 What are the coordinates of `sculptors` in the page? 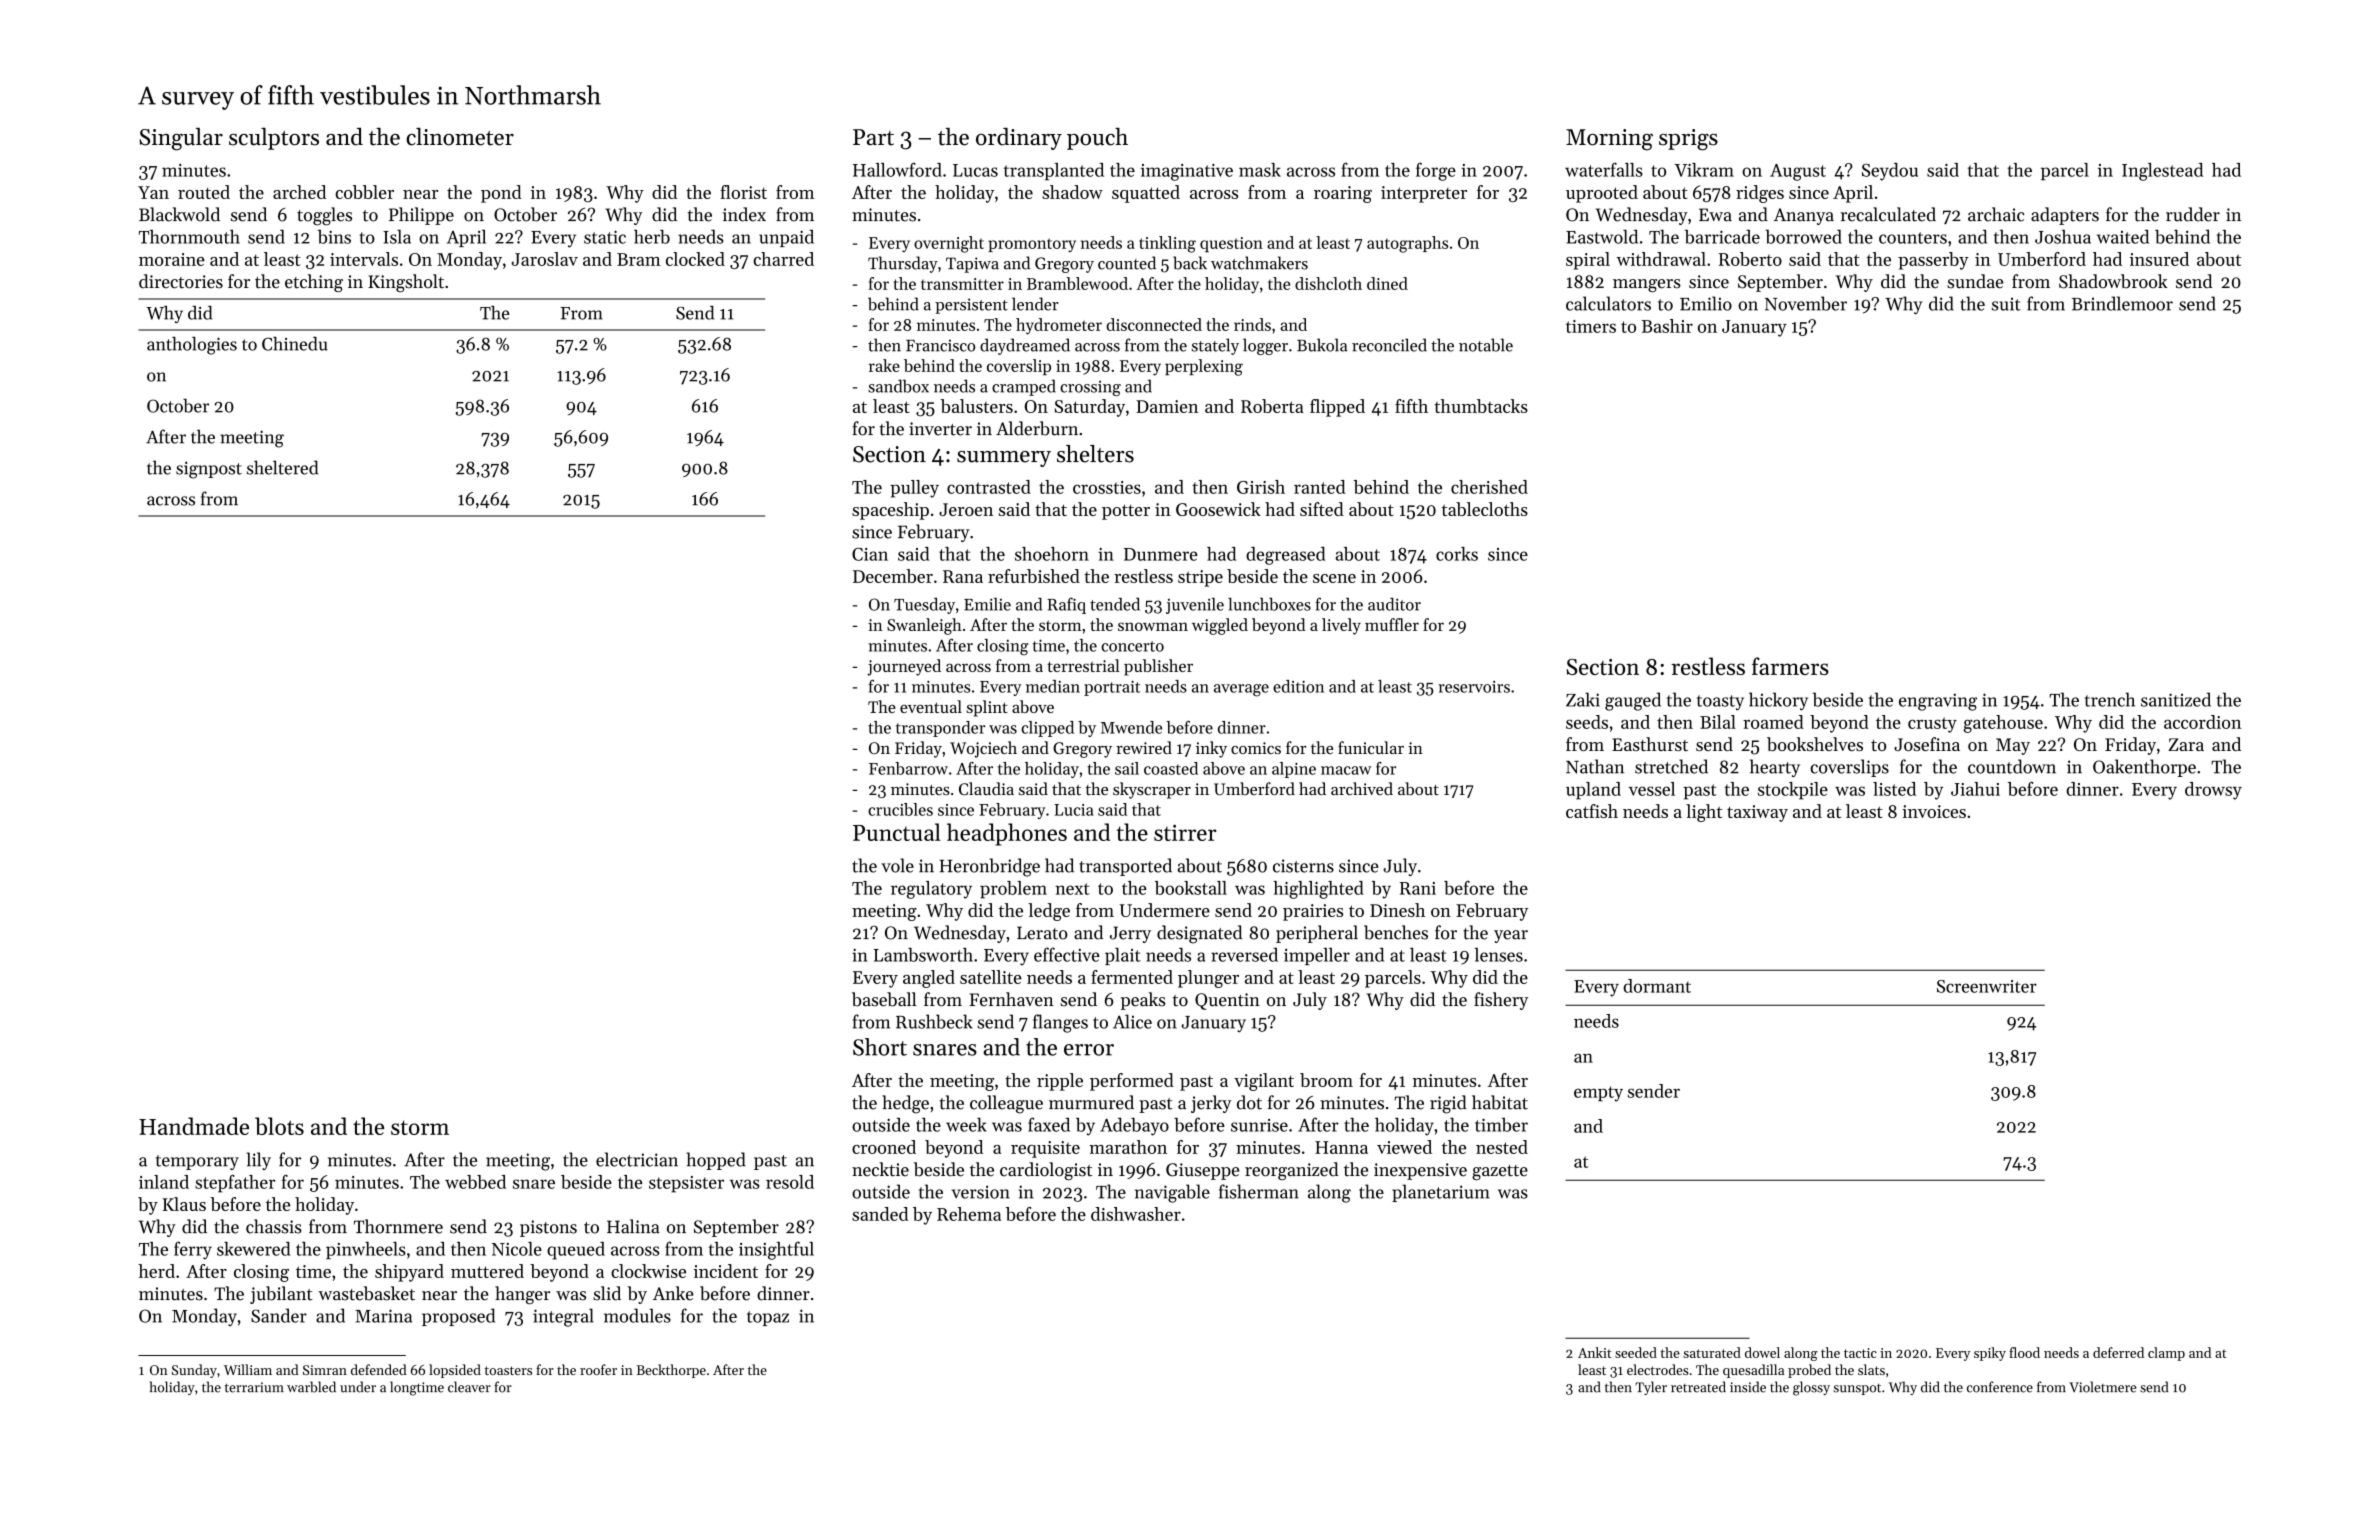 It's located at (274, 139).
